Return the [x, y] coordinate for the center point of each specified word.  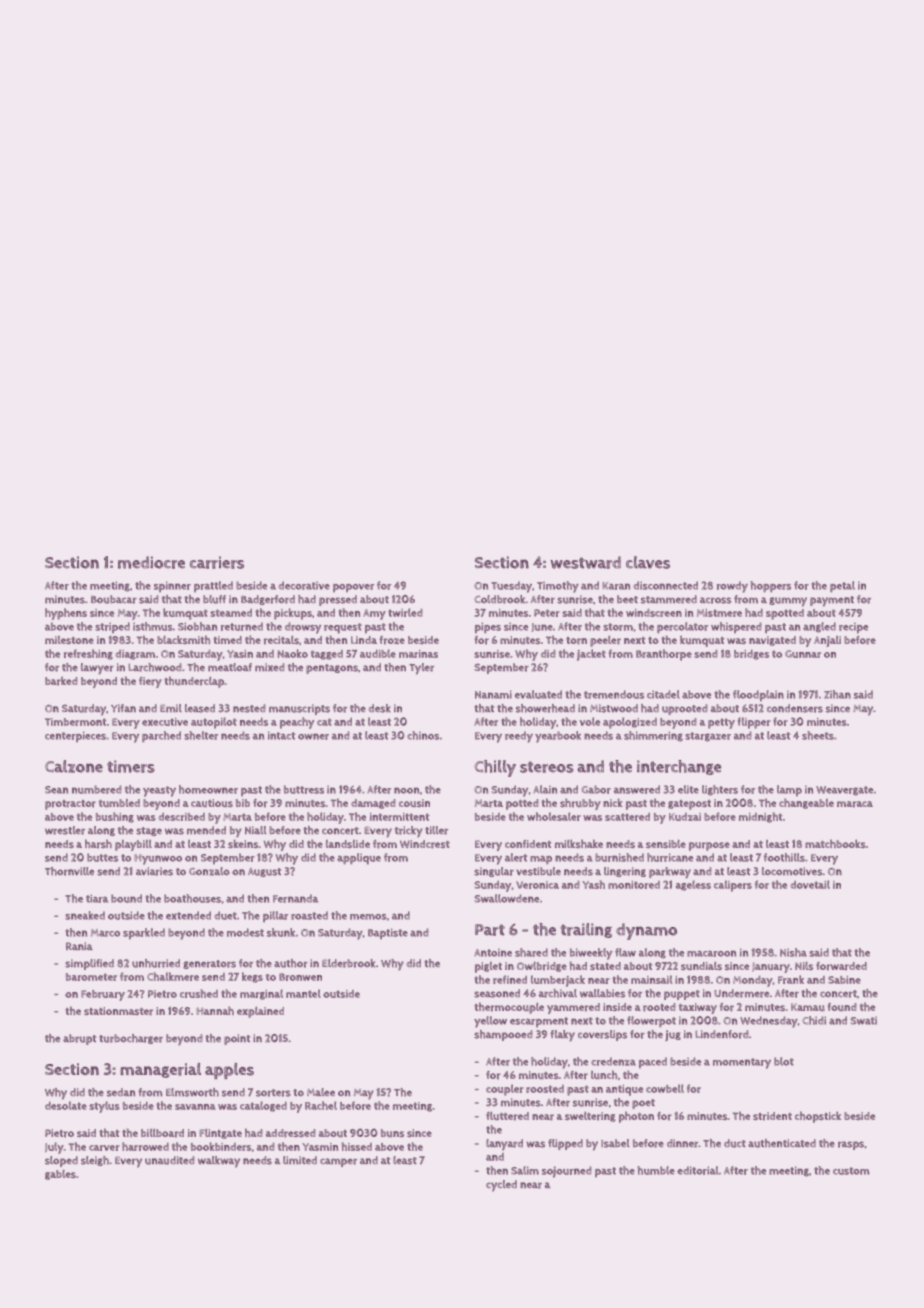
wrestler [65, 830]
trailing [586, 930]
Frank [791, 979]
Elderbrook [348, 963]
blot [784, 1061]
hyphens [66, 614]
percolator [682, 627]
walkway [219, 1162]
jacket [591, 655]
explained [260, 1012]
